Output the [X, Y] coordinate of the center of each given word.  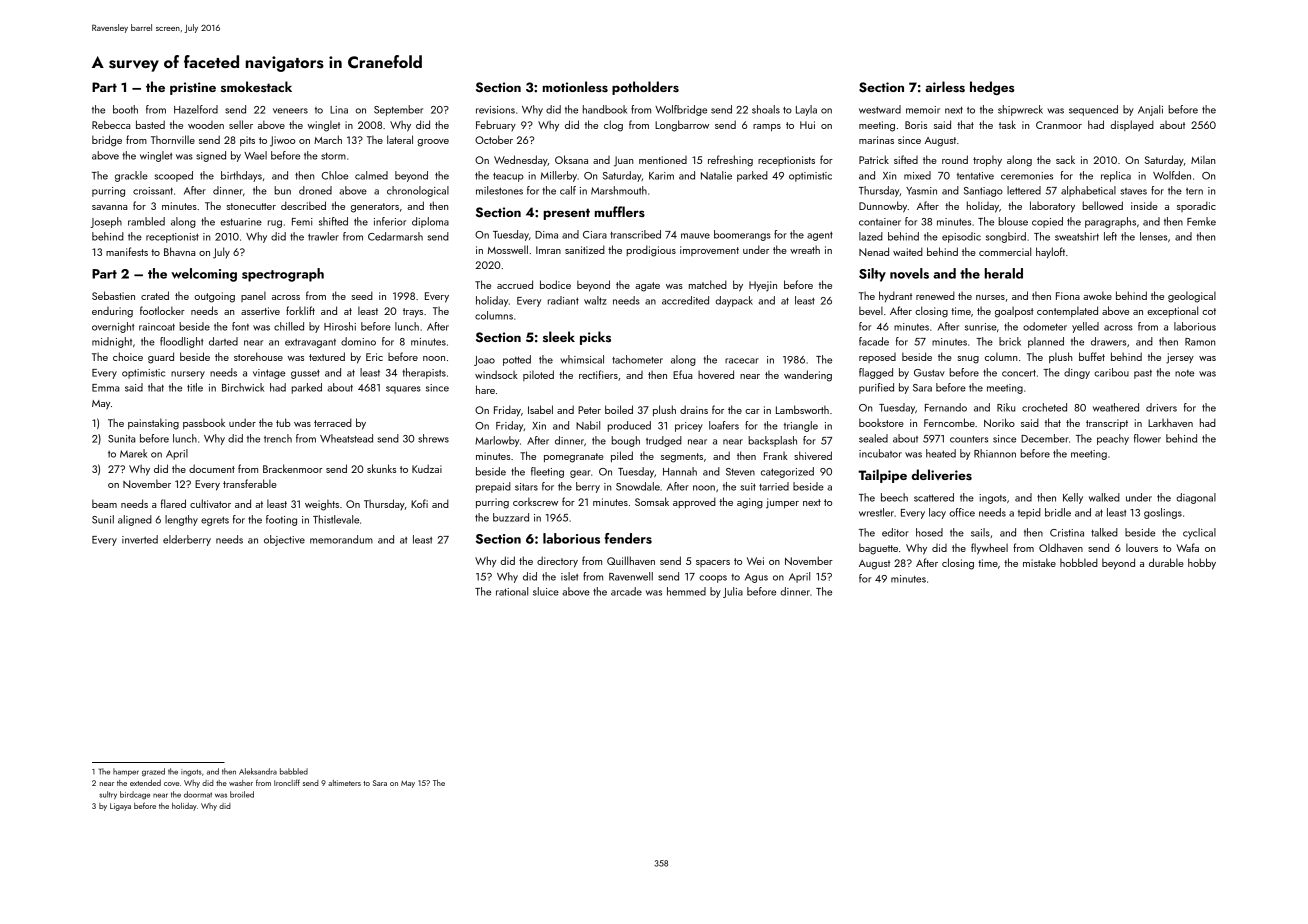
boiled [619, 409]
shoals [766, 109]
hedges [992, 88]
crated [155, 295]
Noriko [999, 422]
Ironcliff [287, 782]
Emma [106, 388]
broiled [242, 794]
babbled [294, 771]
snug [968, 360]
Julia [733, 592]
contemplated [1067, 311]
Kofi [419, 503]
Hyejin [763, 286]
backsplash [772, 441]
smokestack [256, 86]
